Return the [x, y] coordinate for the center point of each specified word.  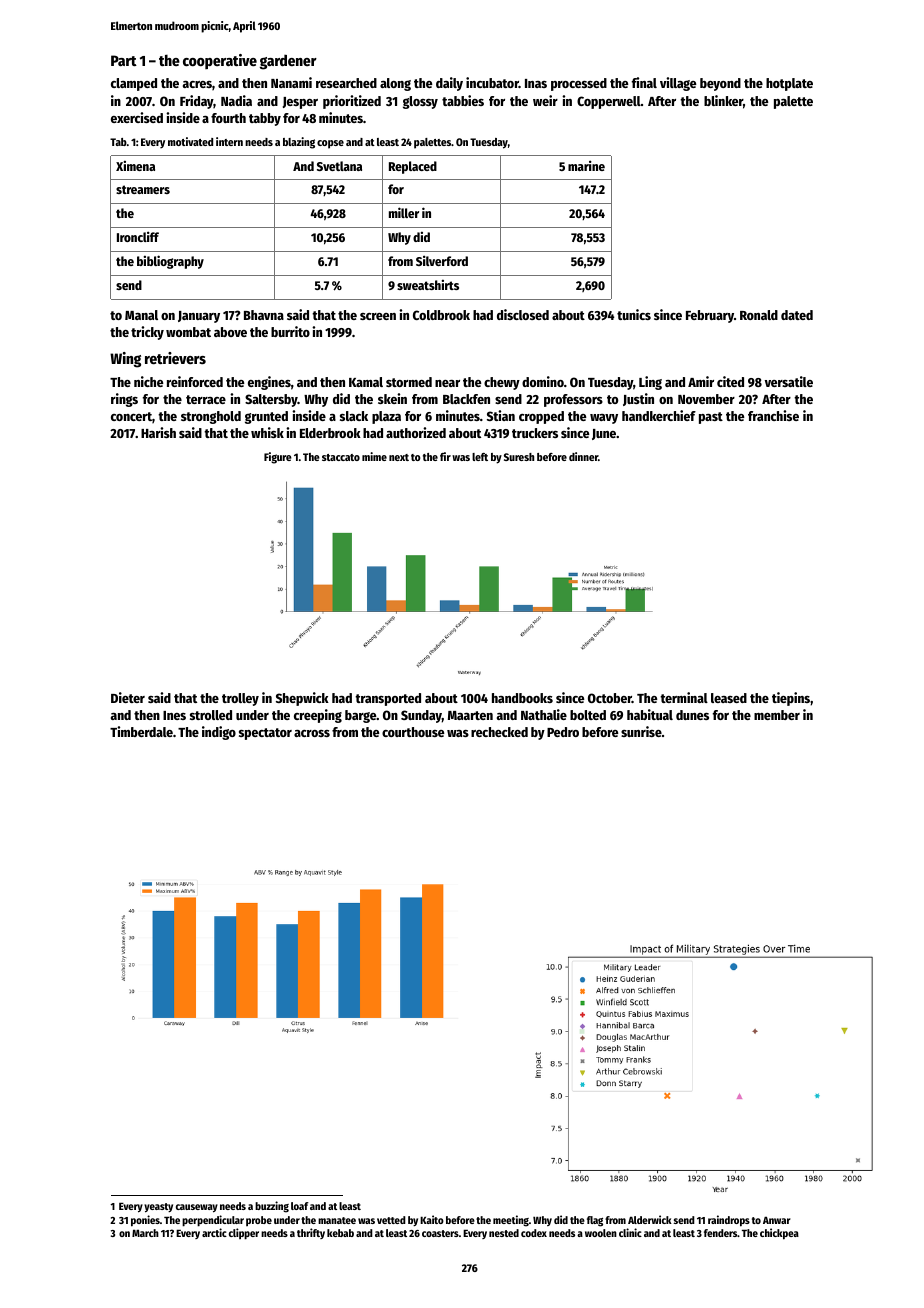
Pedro [563, 732]
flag [595, 1221]
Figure [278, 458]
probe [259, 1221]
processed [579, 84]
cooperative [220, 61]
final [644, 82]
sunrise [641, 731]
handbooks [522, 698]
